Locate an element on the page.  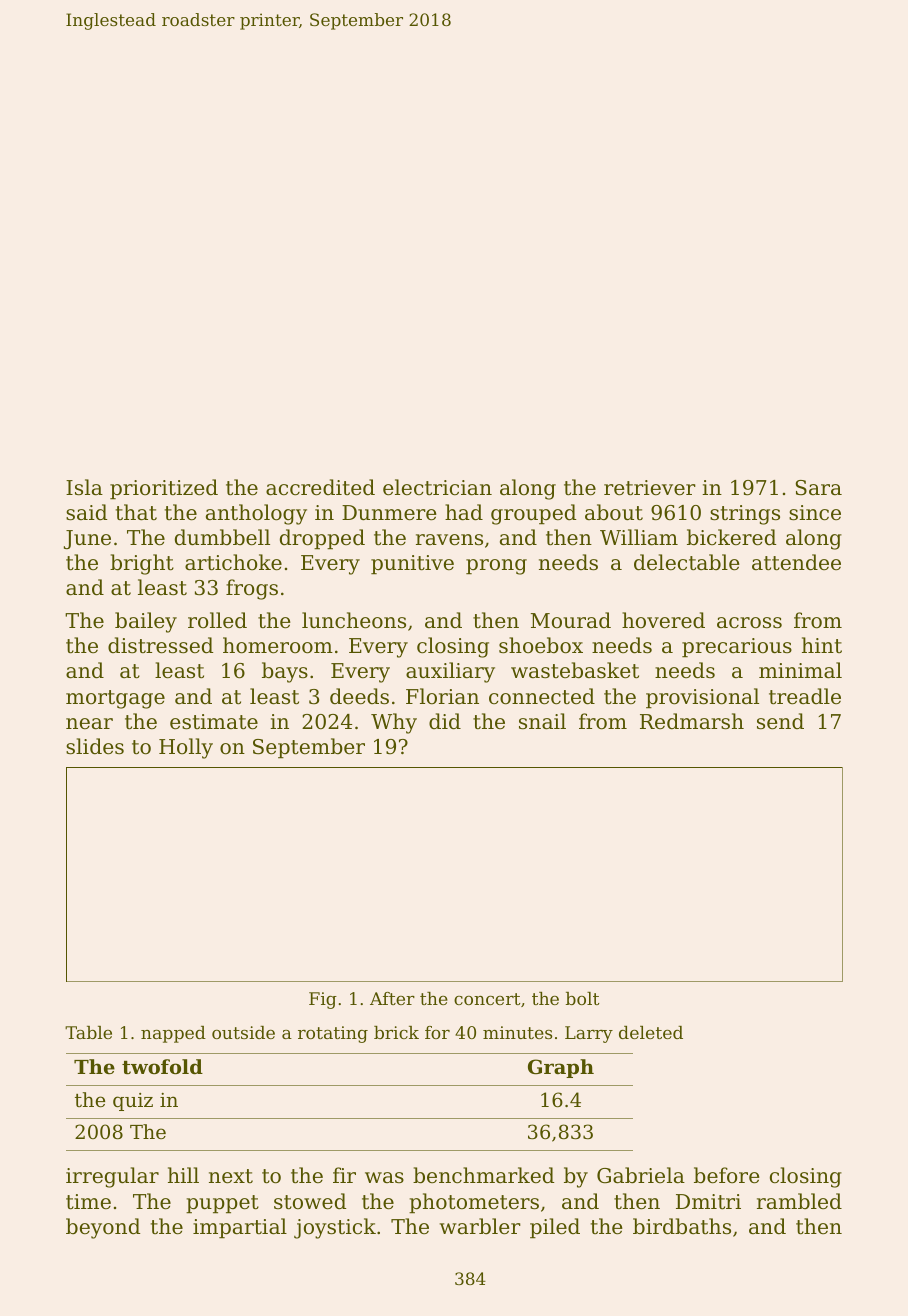
Sara is located at coordinates (818, 488).
